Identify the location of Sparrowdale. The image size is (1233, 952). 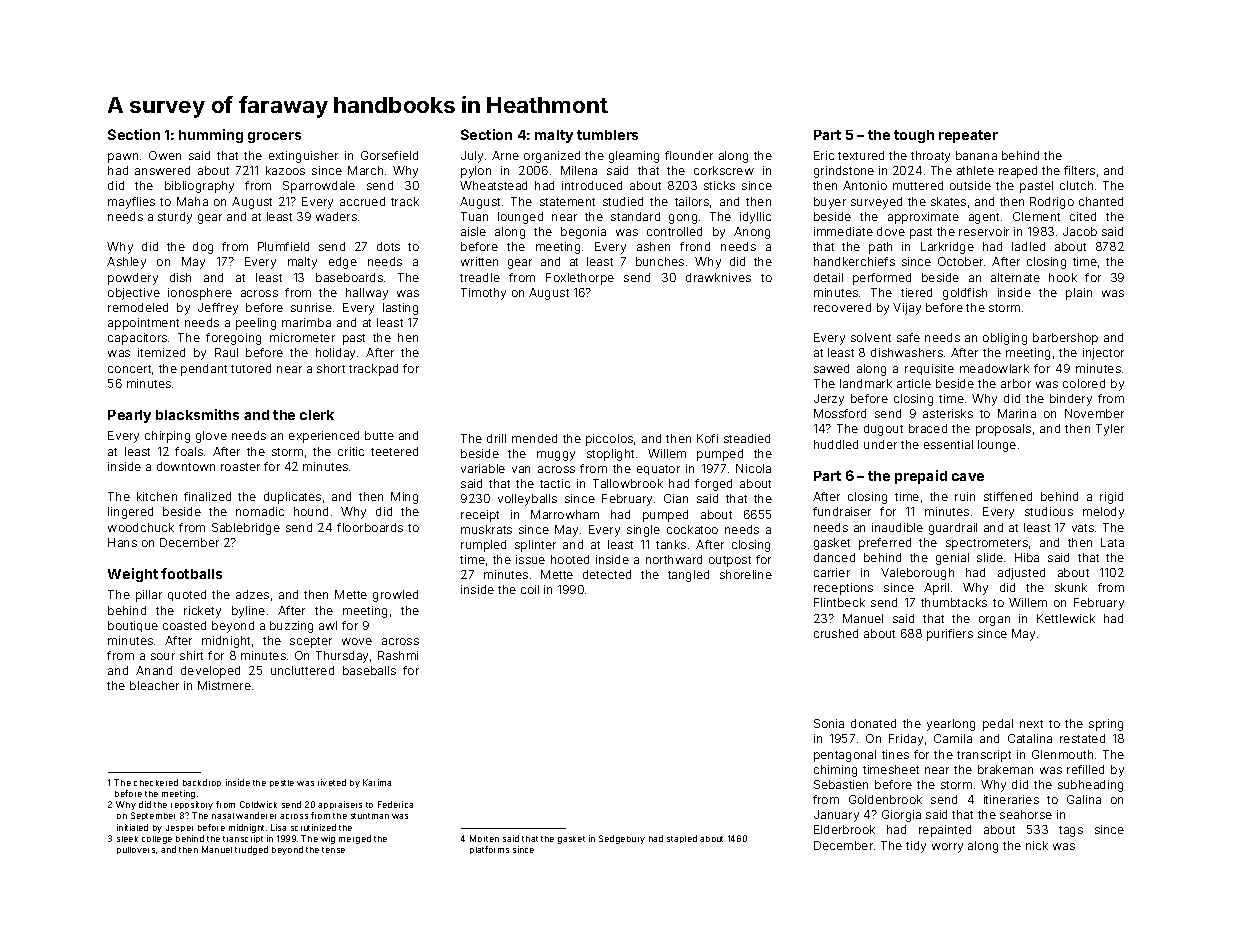
(319, 187).
